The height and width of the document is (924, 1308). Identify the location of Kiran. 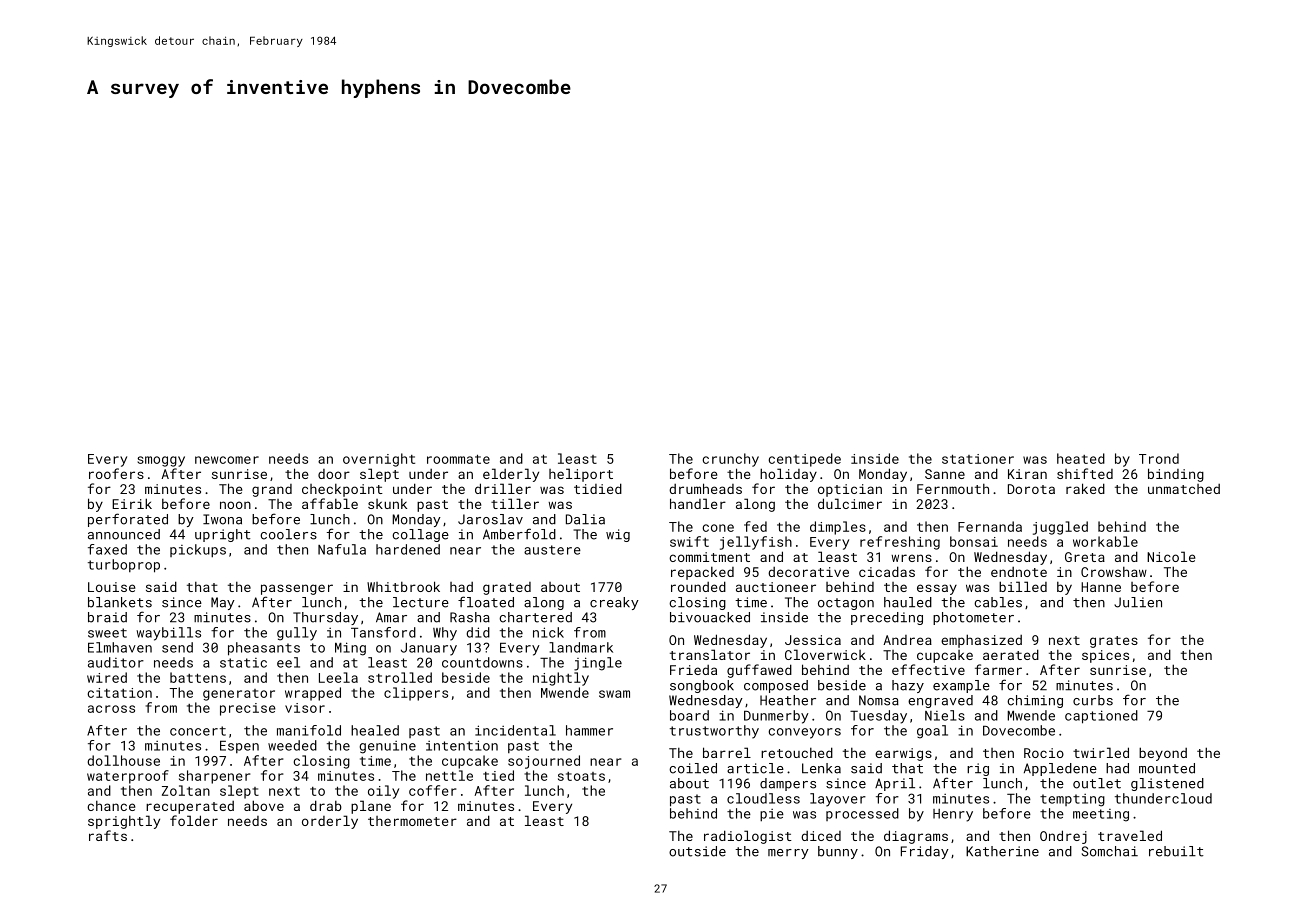
(1027, 474).
